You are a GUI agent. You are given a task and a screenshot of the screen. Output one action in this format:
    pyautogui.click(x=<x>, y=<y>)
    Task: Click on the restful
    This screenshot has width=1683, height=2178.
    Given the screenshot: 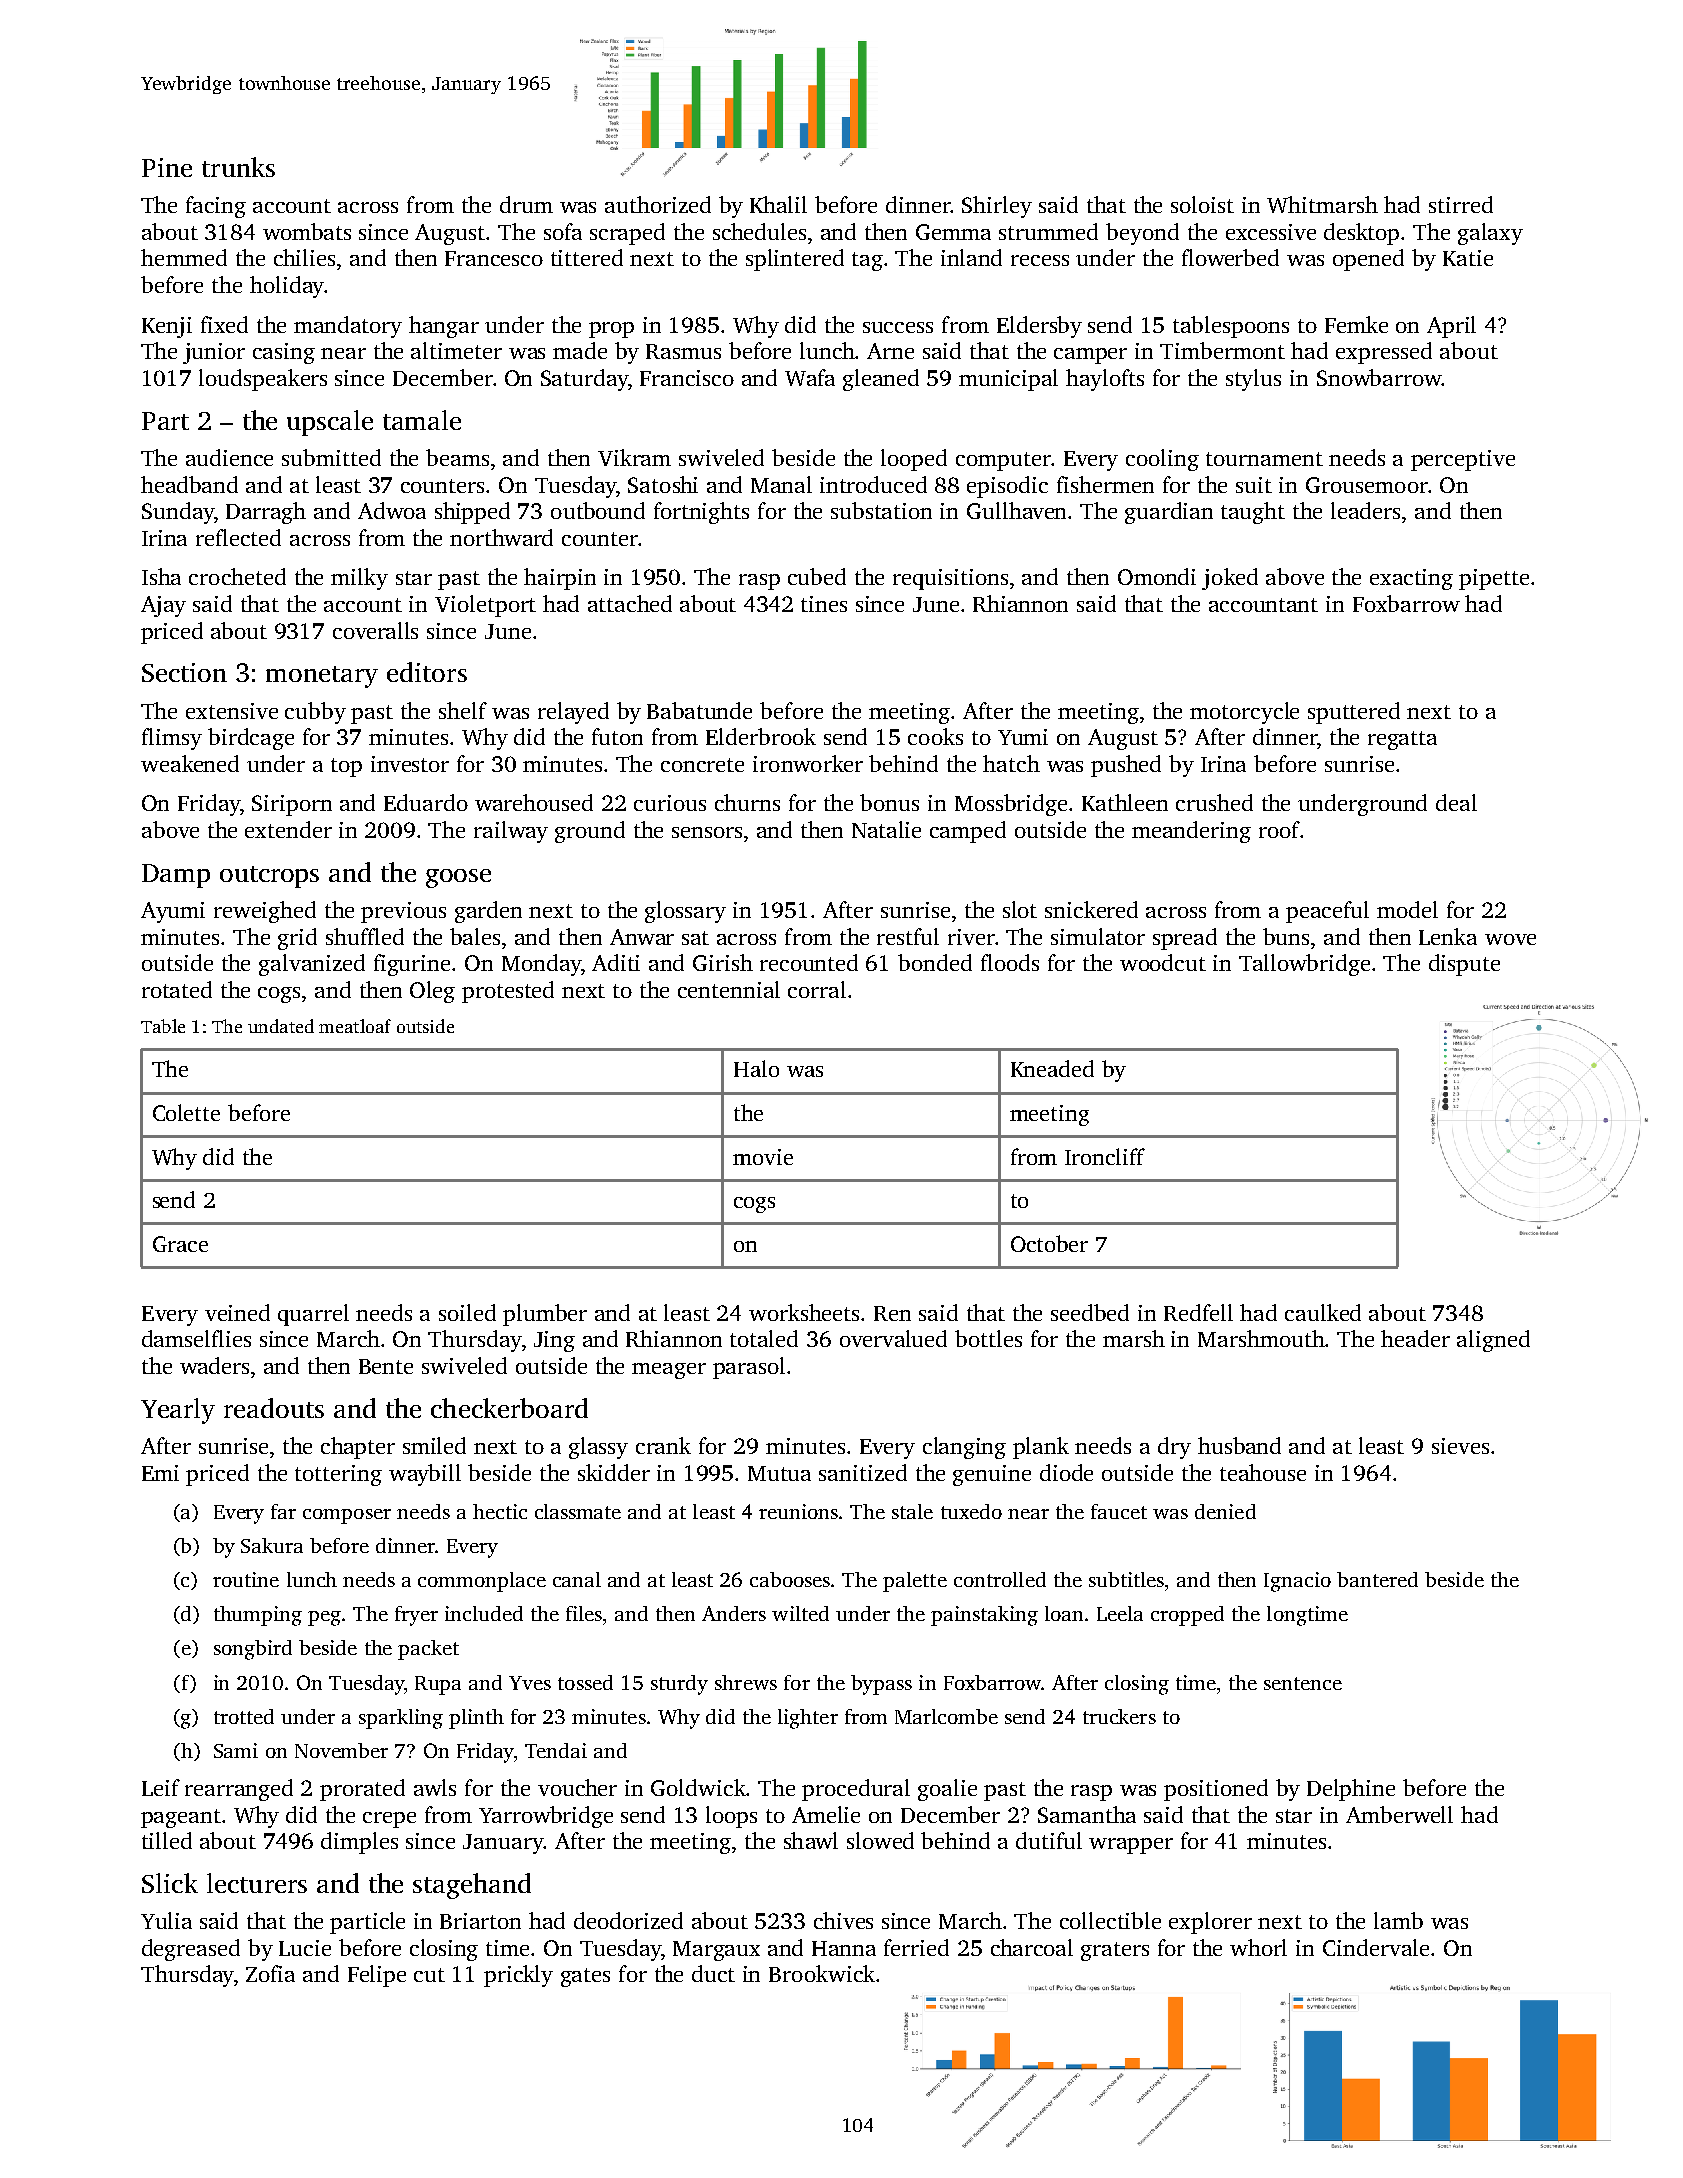 What is the action you would take?
    pyautogui.click(x=908, y=936)
